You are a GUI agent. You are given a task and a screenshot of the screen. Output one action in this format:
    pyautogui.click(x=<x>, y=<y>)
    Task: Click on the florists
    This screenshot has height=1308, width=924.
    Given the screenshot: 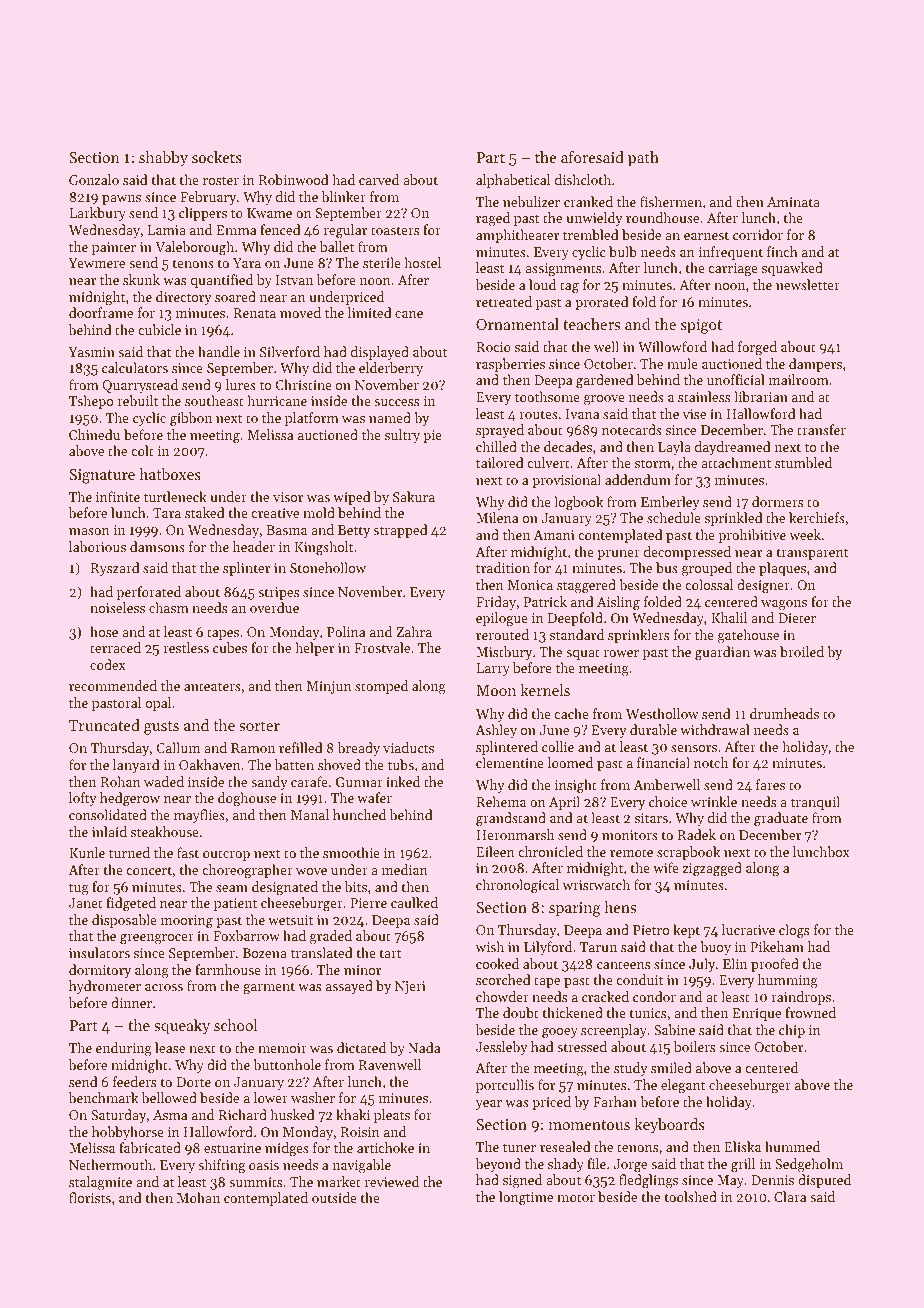 What is the action you would take?
    pyautogui.click(x=90, y=1197)
